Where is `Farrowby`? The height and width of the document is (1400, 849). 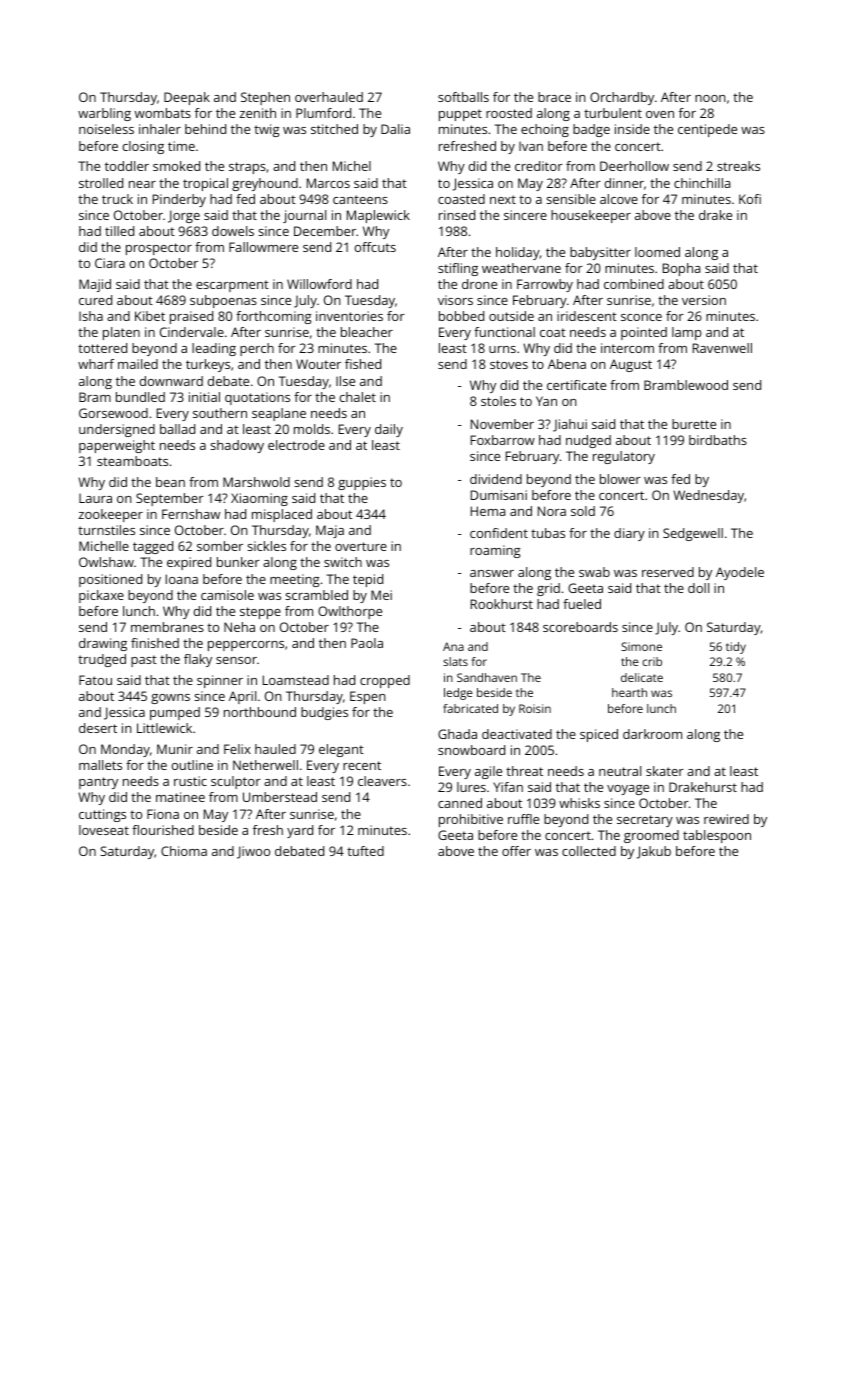
Farrowby is located at coordinates (545, 285).
